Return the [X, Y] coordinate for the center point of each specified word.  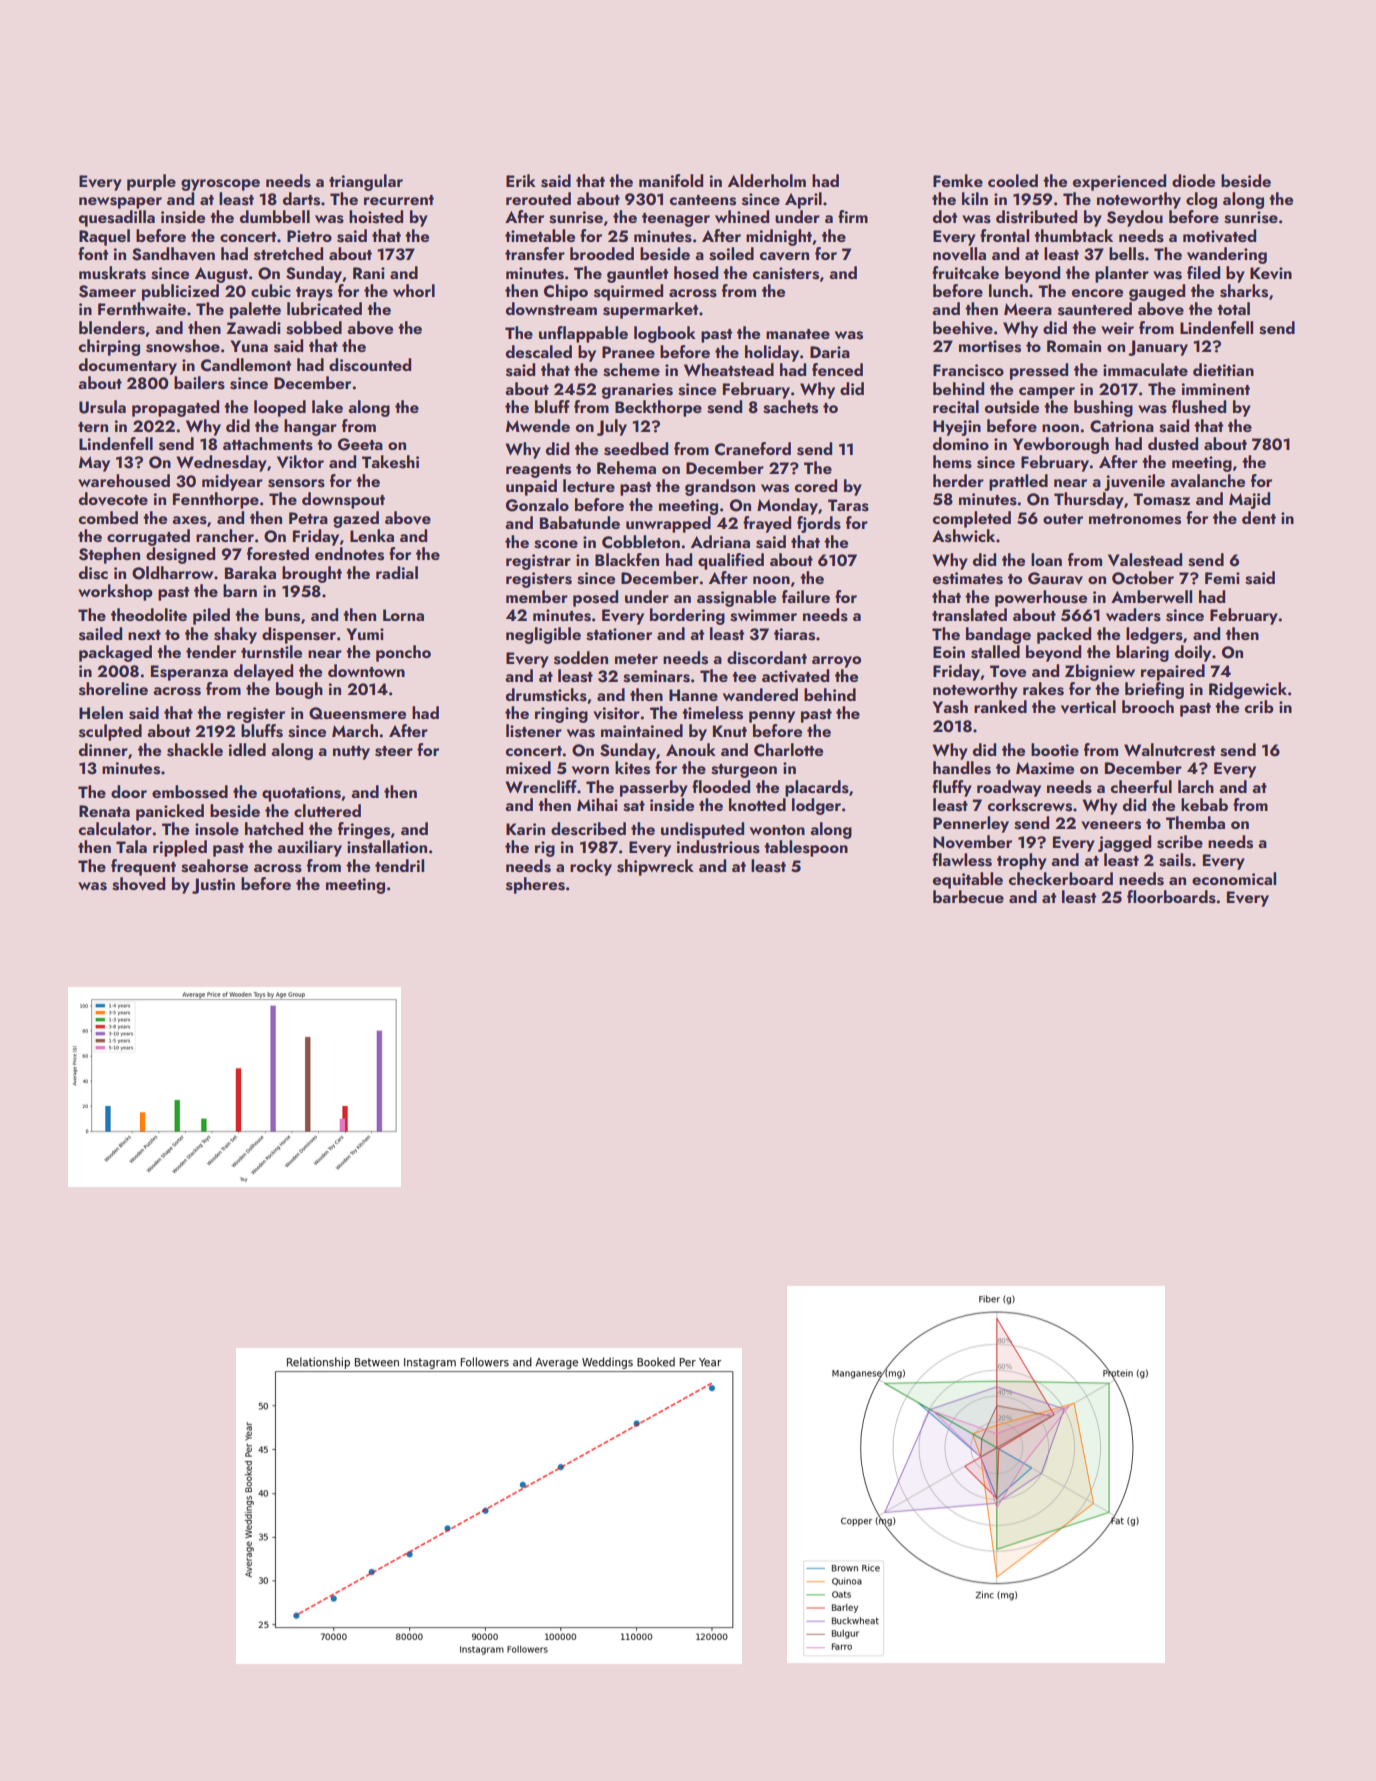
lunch [1008, 290]
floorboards [1171, 897]
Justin [213, 886]
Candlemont [246, 365]
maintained [642, 730]
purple [151, 182]
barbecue [968, 896]
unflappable [583, 334]
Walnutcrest [1169, 750]
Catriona [1122, 426]
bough [299, 690]
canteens [703, 200]
